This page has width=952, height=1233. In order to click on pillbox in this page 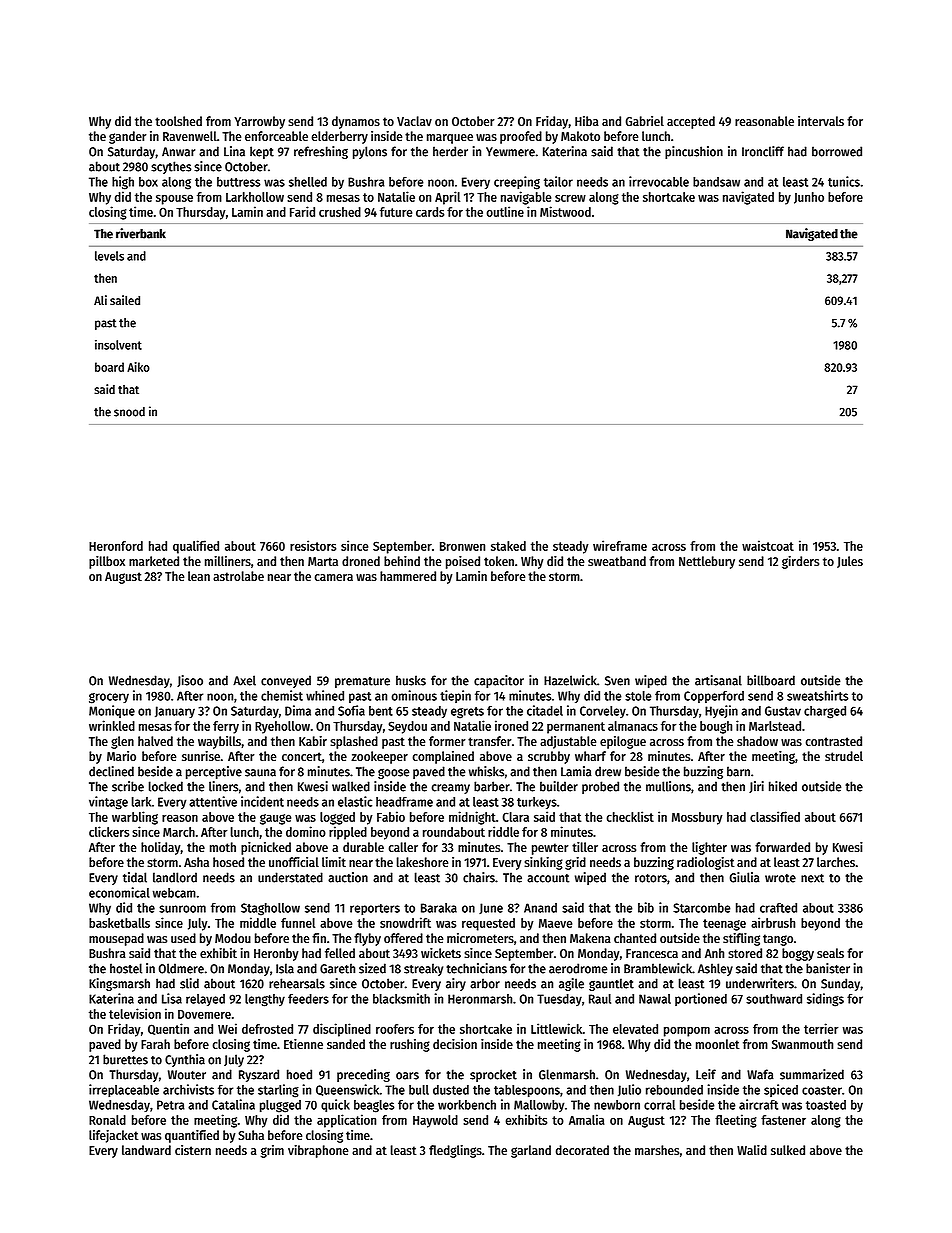, I will do `click(107, 562)`.
